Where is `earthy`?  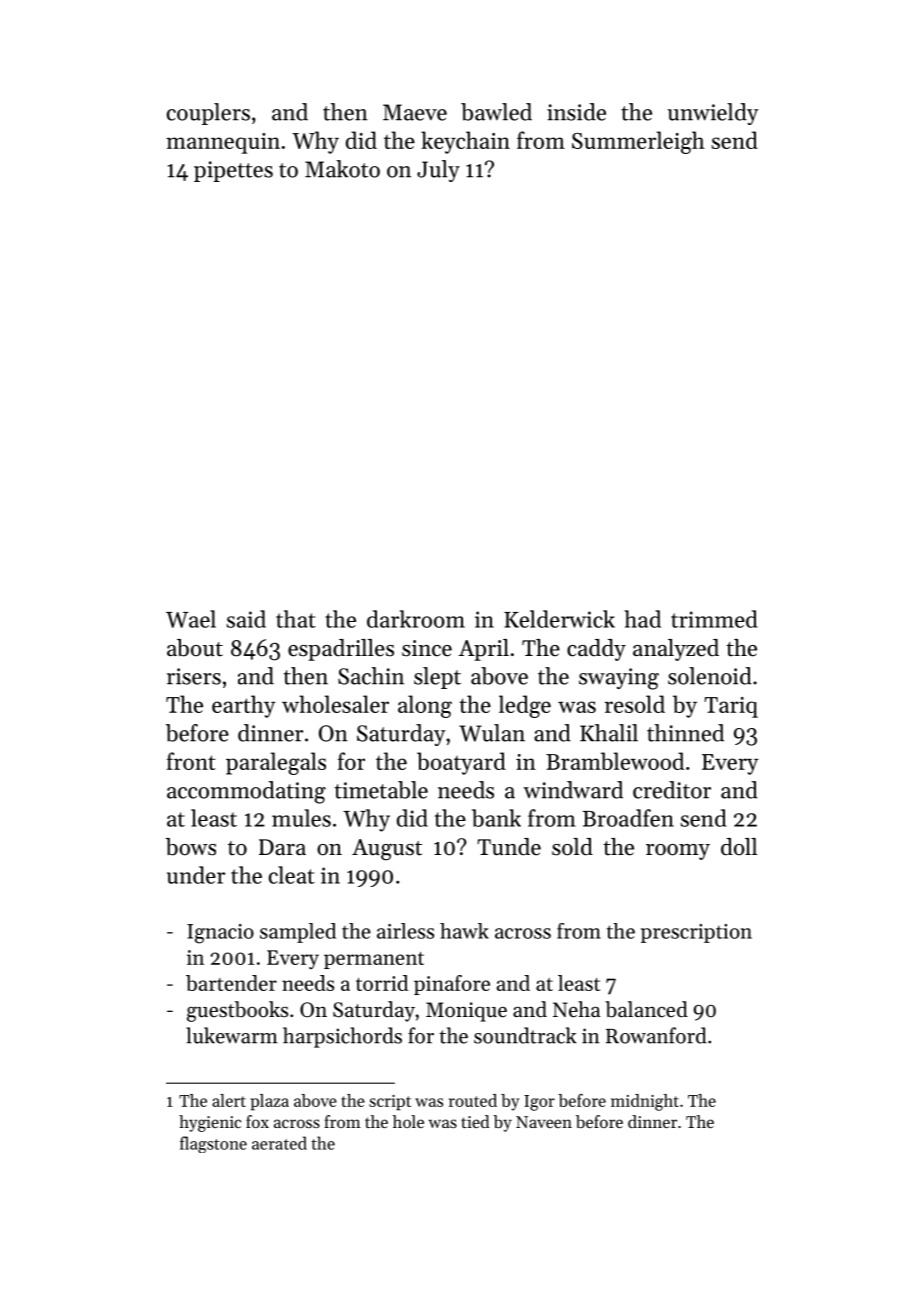 earthy is located at coordinates (244, 706).
